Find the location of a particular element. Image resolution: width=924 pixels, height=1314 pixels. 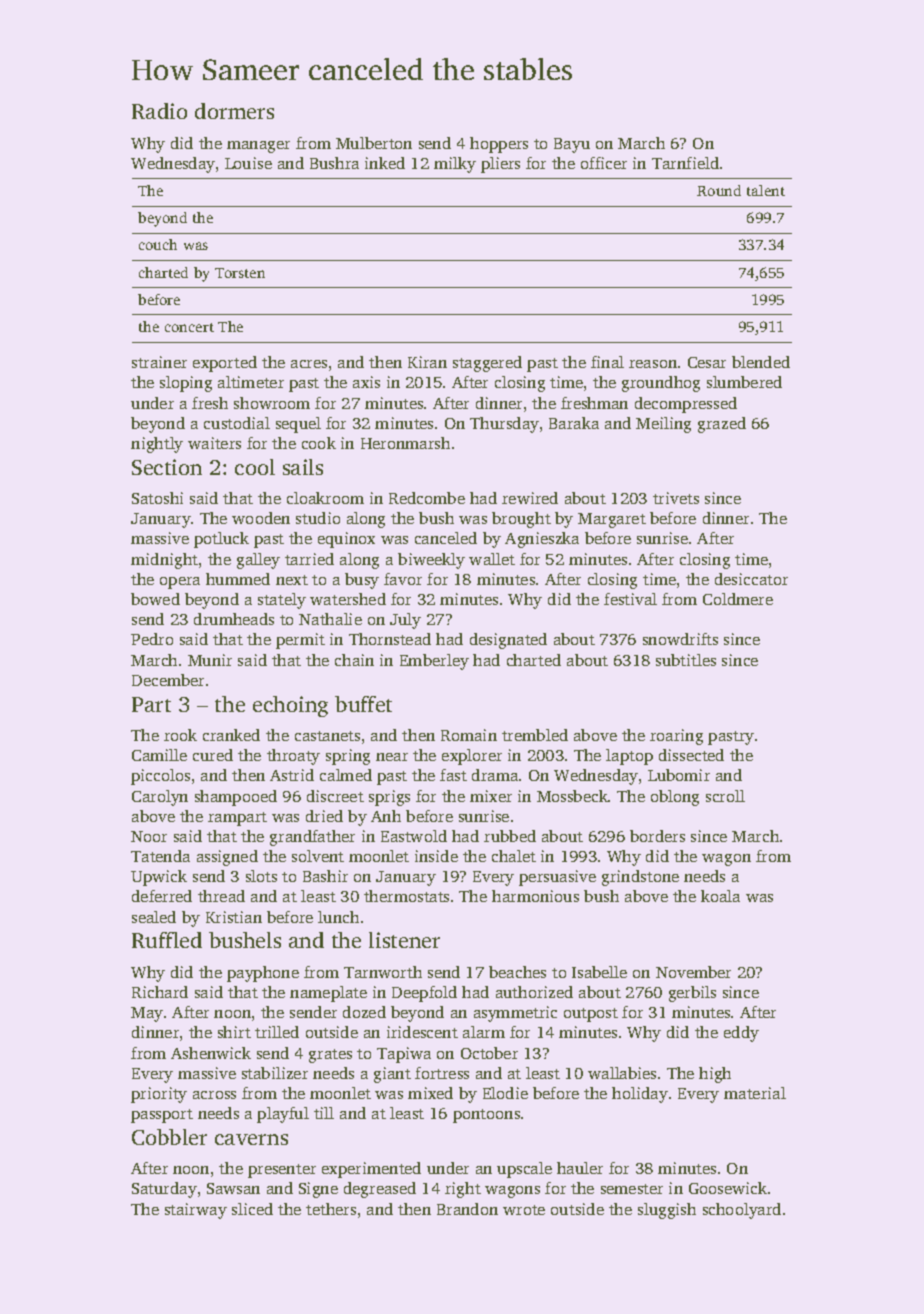

Mulberton is located at coordinates (374, 143).
